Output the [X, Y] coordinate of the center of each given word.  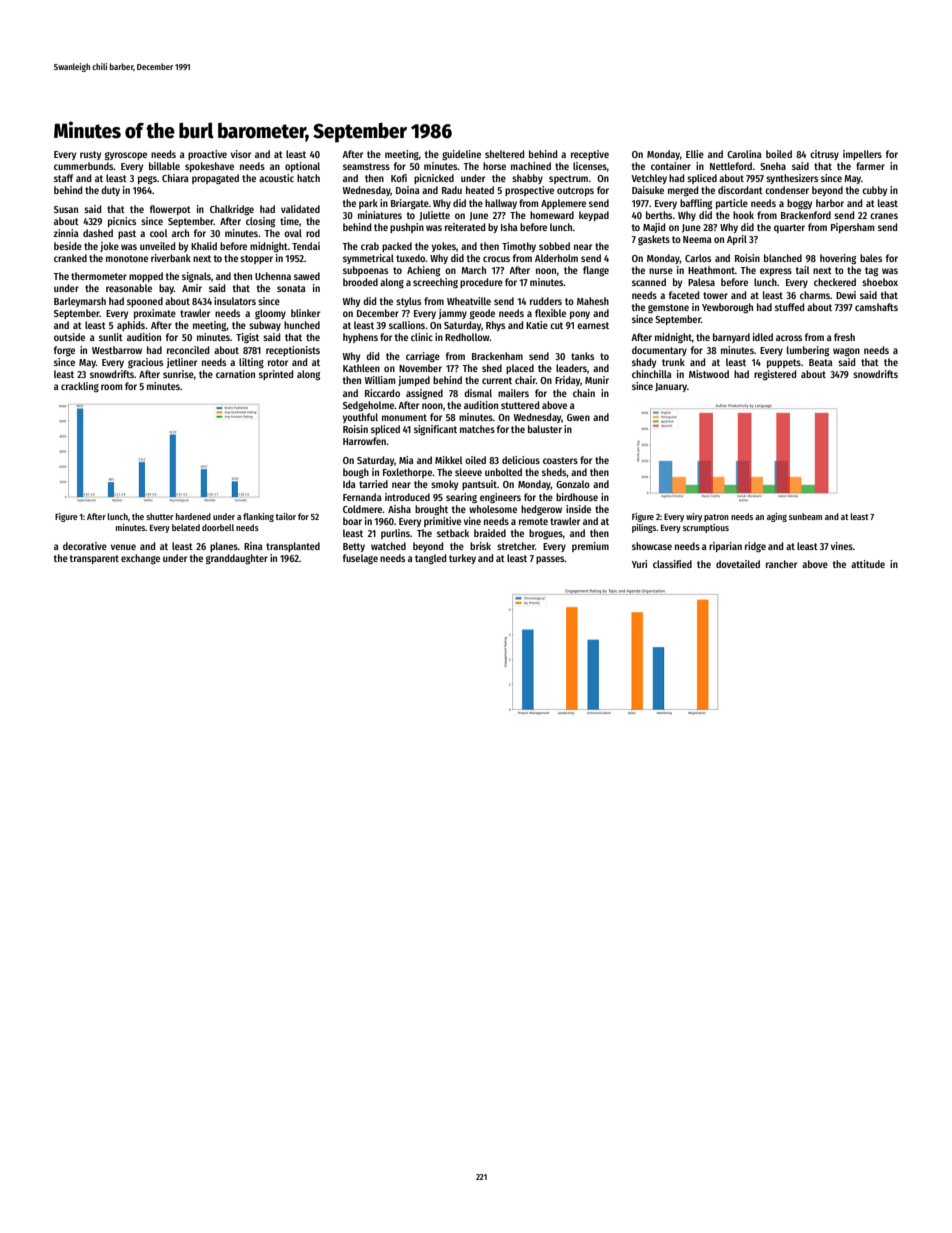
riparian [725, 547]
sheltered [504, 154]
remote [533, 521]
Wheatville [469, 301]
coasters [560, 460]
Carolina [744, 154]
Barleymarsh [80, 302]
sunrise [178, 374]
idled [763, 337]
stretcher [516, 546]
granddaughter [237, 559]
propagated [215, 179]
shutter [159, 516]
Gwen [578, 417]
